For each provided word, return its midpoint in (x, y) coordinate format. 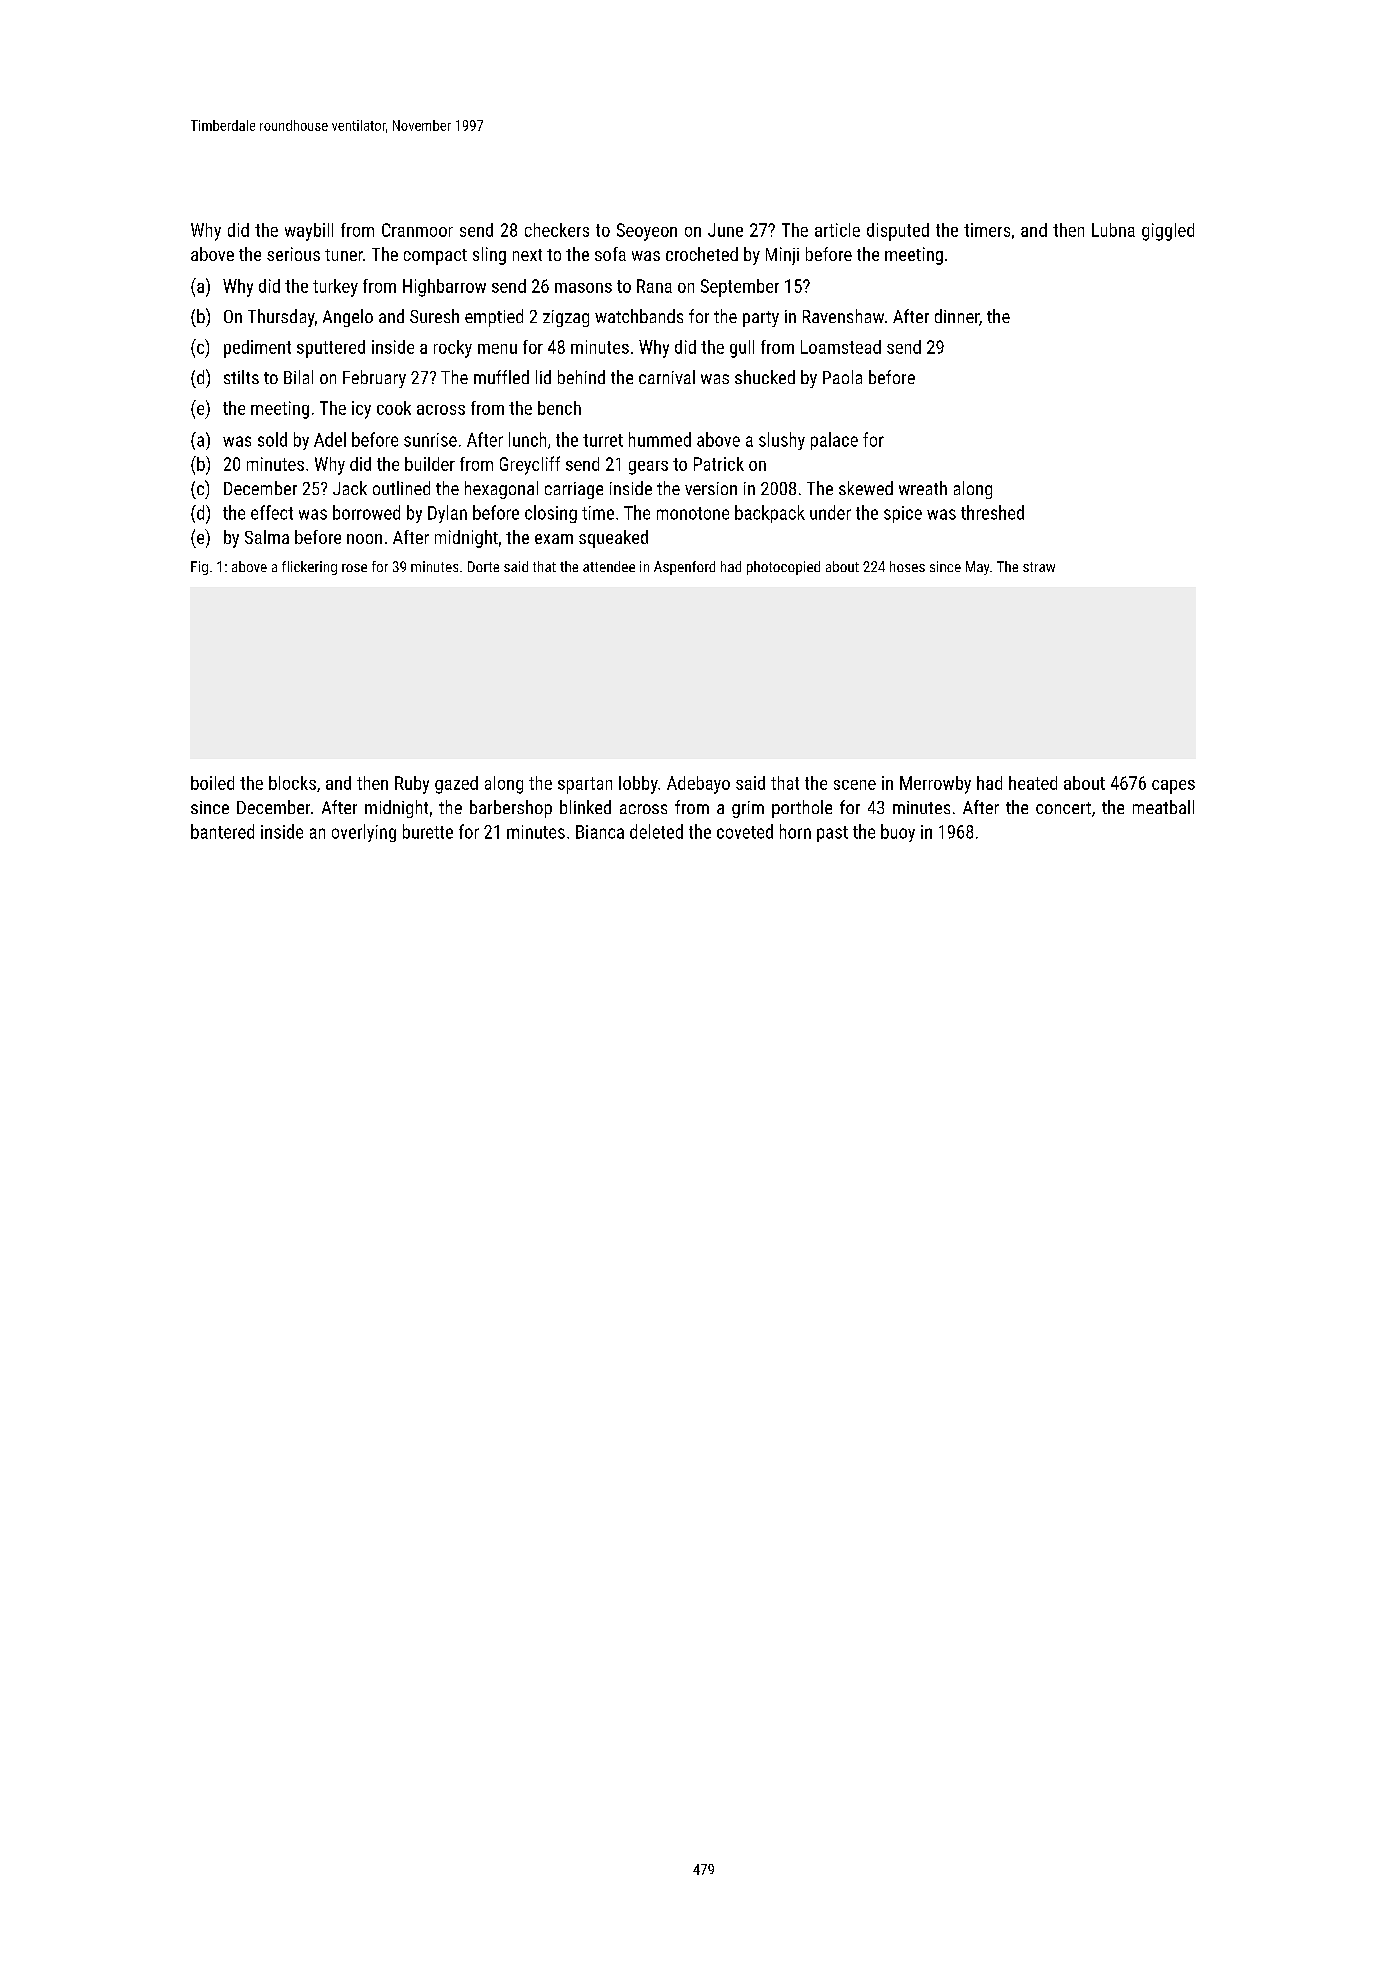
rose (354, 568)
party (761, 319)
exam (554, 539)
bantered (222, 831)
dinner (957, 316)
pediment (257, 349)
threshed (992, 512)
